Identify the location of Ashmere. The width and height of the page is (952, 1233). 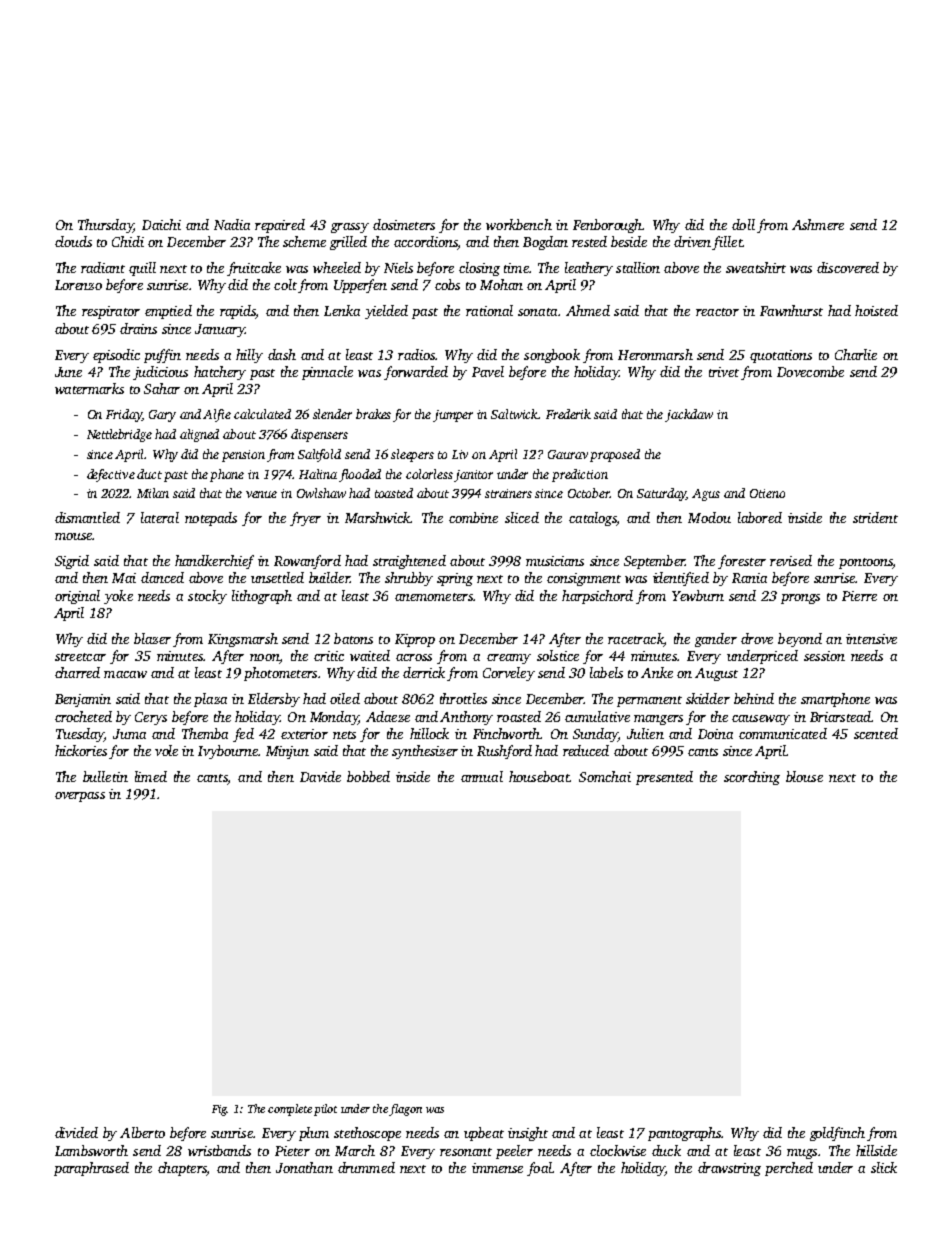
(818, 224).
